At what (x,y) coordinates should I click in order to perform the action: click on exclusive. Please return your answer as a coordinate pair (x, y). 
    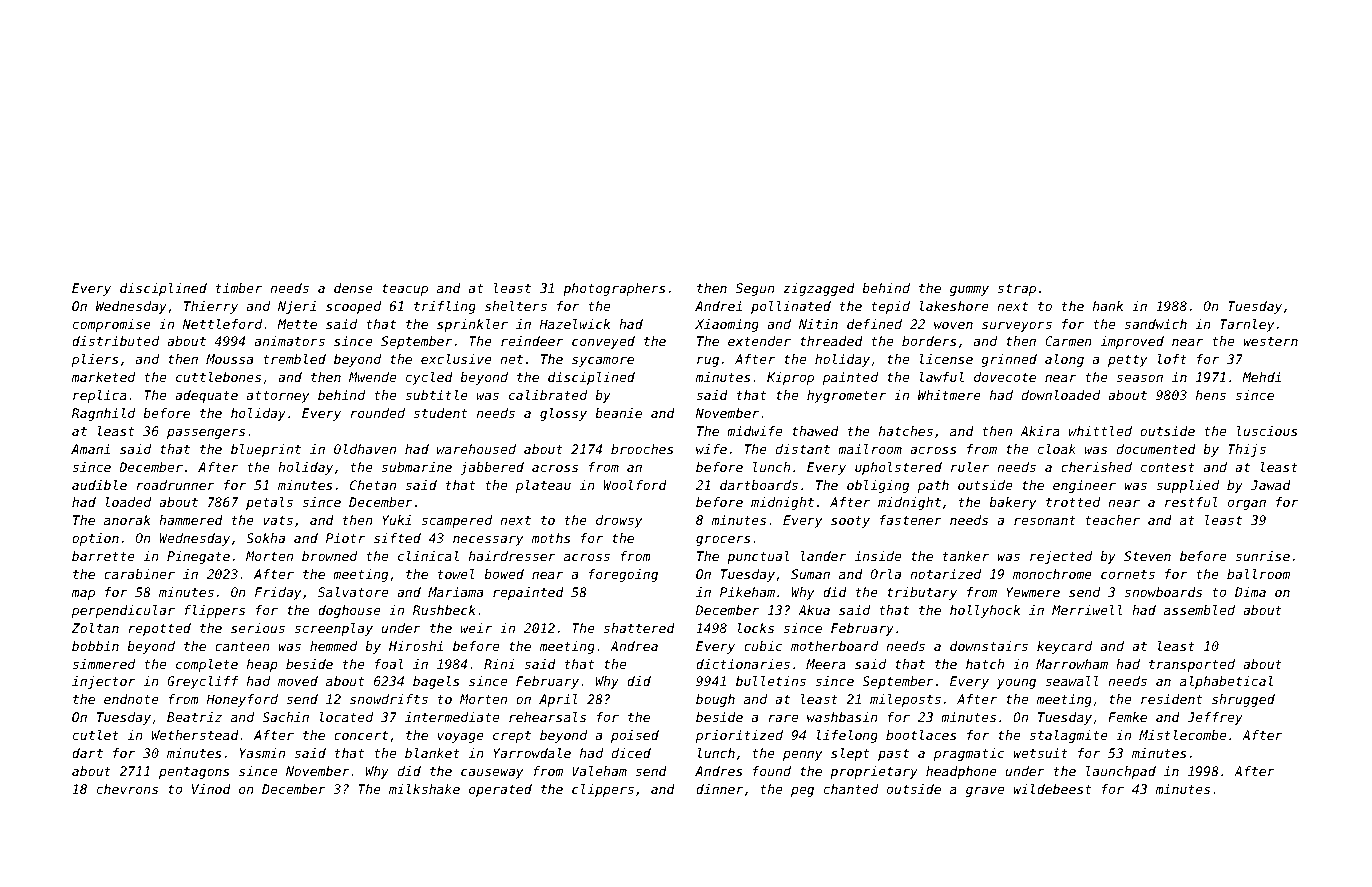
    Looking at the image, I should click on (456, 359).
